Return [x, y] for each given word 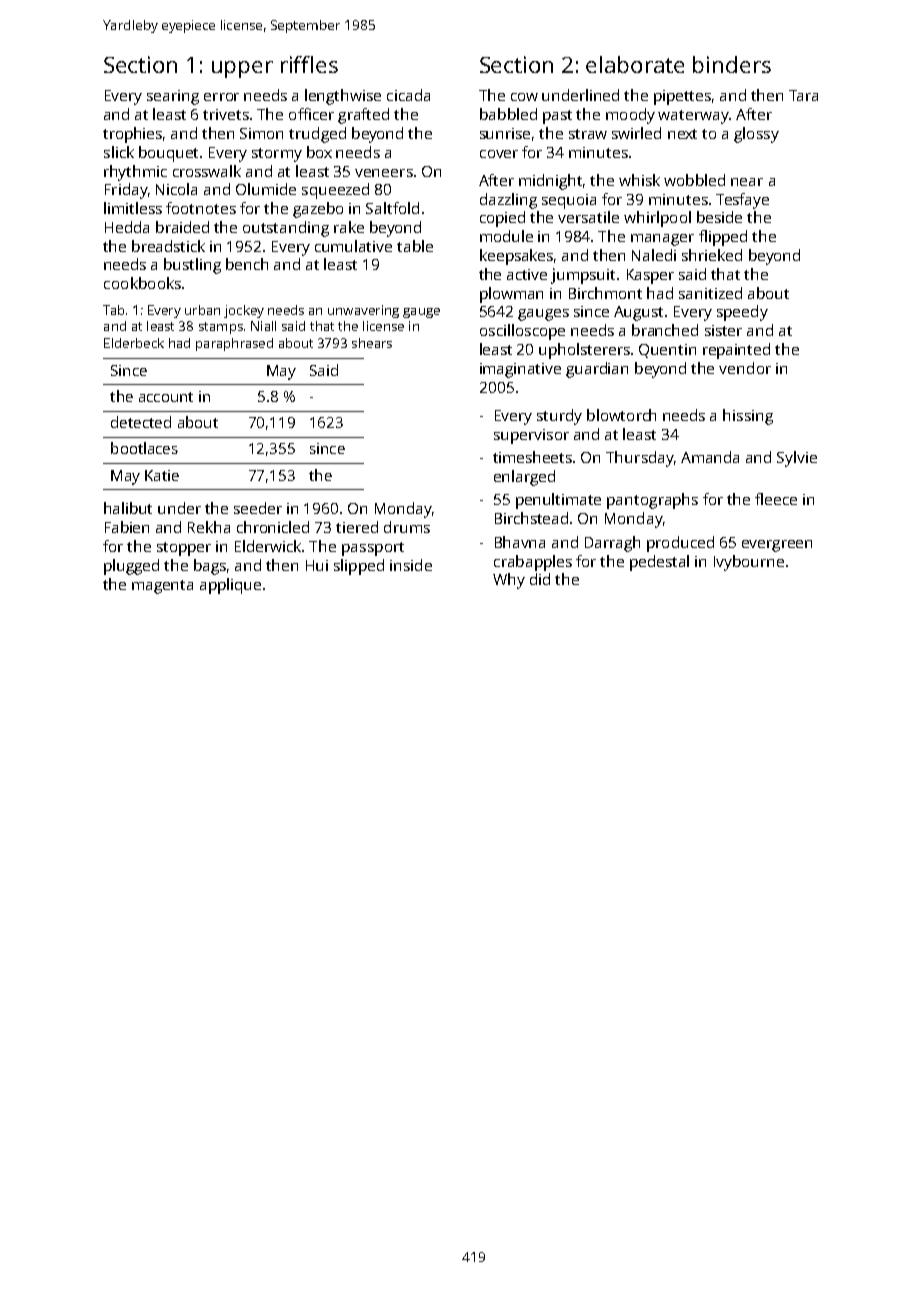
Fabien [127, 527]
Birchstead [531, 518]
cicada [408, 95]
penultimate [558, 501]
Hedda [127, 227]
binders [732, 64]
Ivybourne [749, 563]
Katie [162, 475]
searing [173, 97]
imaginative [520, 370]
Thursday [640, 459]
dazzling [508, 201]
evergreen [777, 546]
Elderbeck [134, 343]
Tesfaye [742, 201]
